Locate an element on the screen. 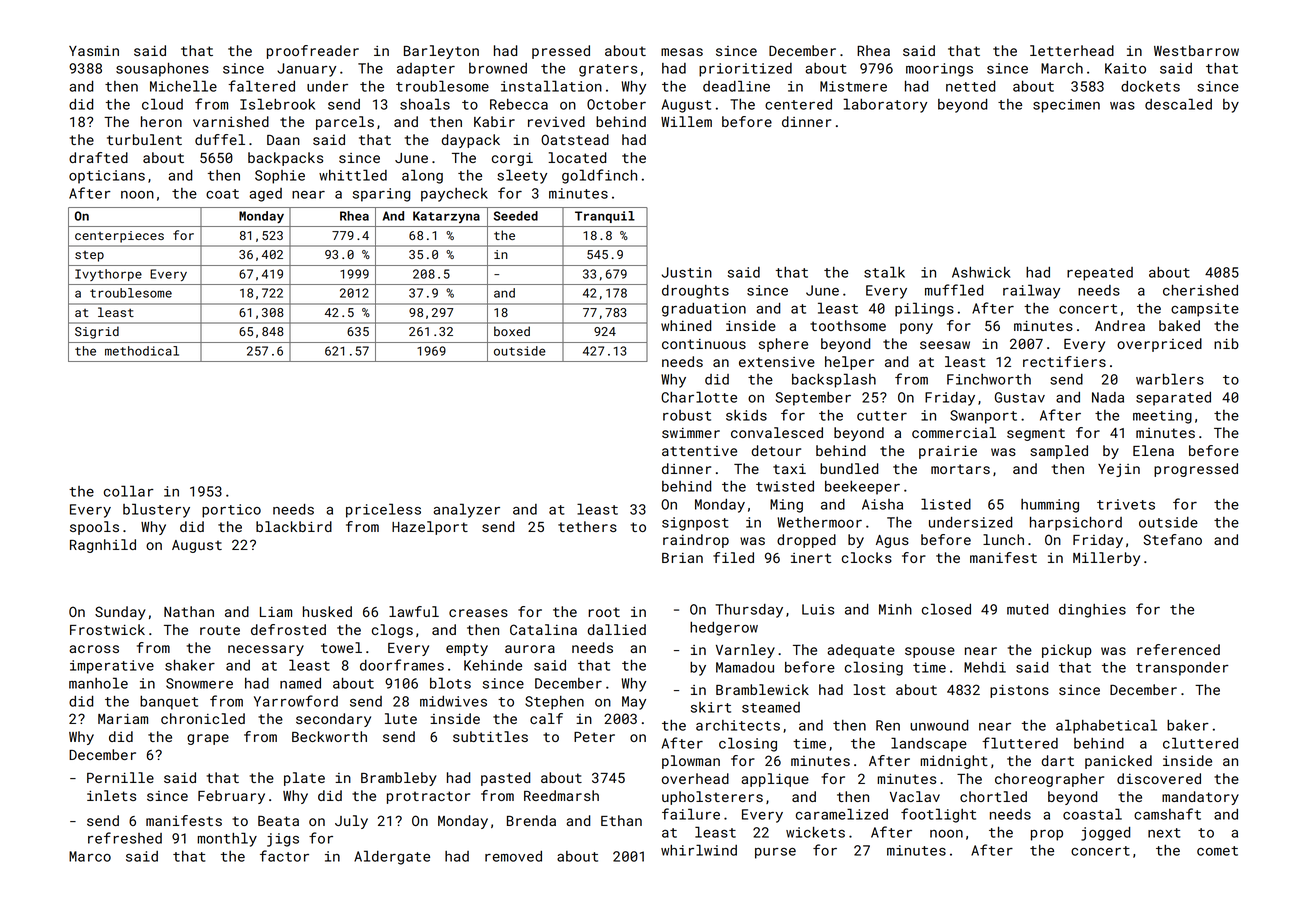 This screenshot has height=924, width=1308. Snowmere is located at coordinates (199, 683).
